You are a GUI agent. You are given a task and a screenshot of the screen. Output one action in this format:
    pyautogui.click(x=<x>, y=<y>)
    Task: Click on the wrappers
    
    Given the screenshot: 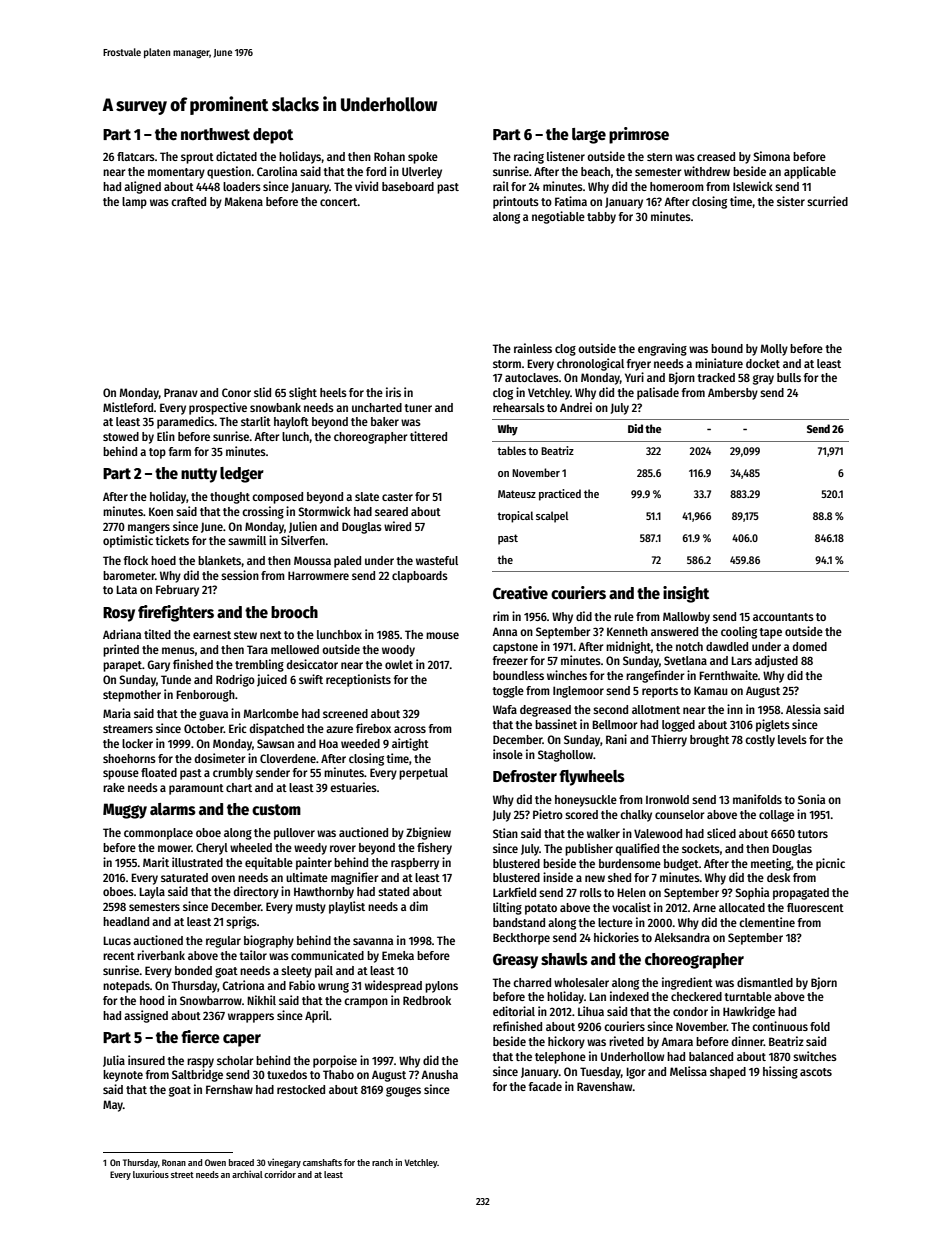 What is the action you would take?
    pyautogui.click(x=251, y=1018)
